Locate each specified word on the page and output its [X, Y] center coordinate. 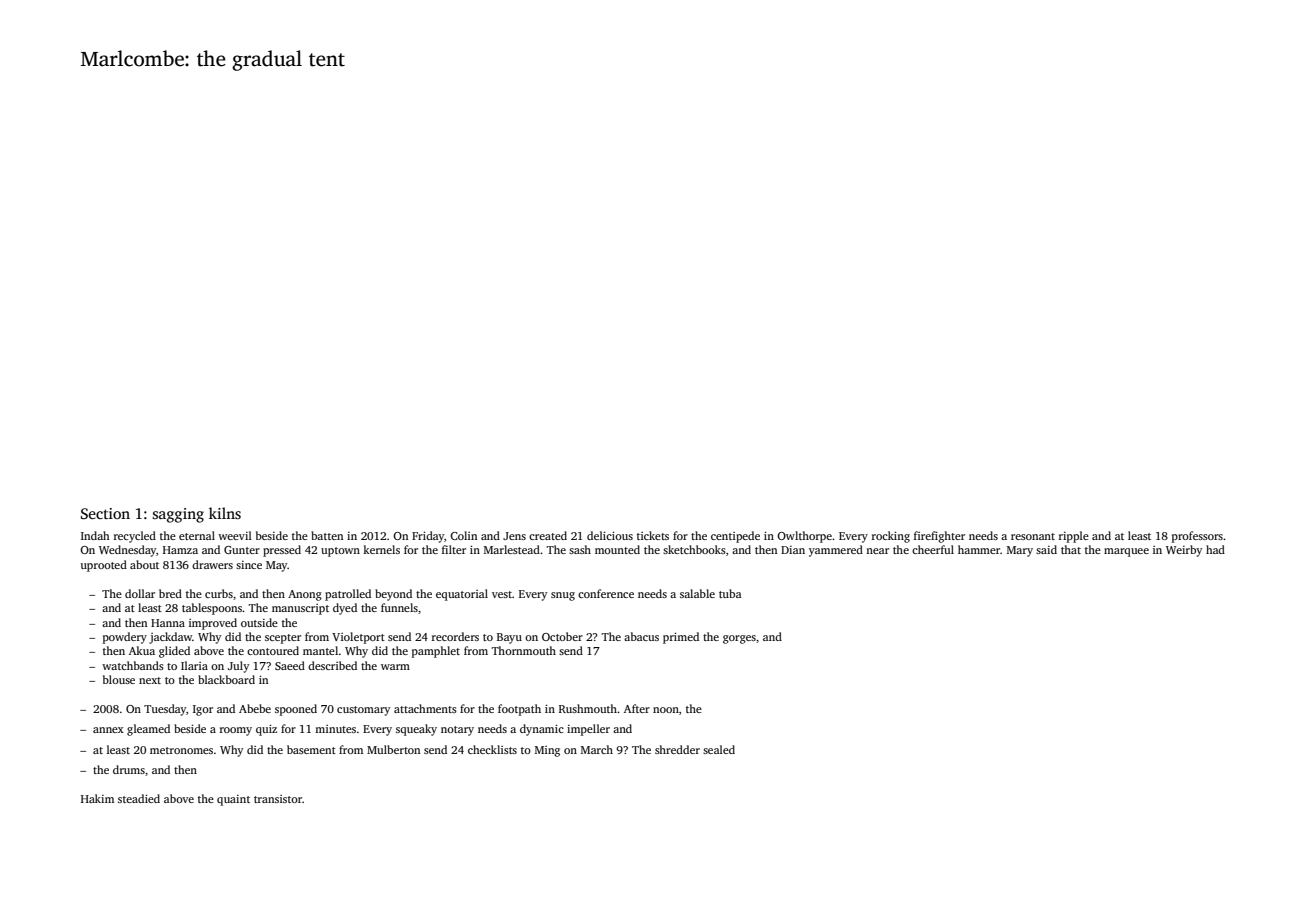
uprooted [104, 566]
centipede [735, 537]
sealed [719, 749]
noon [666, 710]
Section [105, 513]
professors [1197, 537]
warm [395, 667]
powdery [125, 638]
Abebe [255, 708]
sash [580, 549]
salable [697, 593]
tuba [730, 593]
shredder [677, 749]
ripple [1074, 537]
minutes [335, 729]
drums [129, 769]
